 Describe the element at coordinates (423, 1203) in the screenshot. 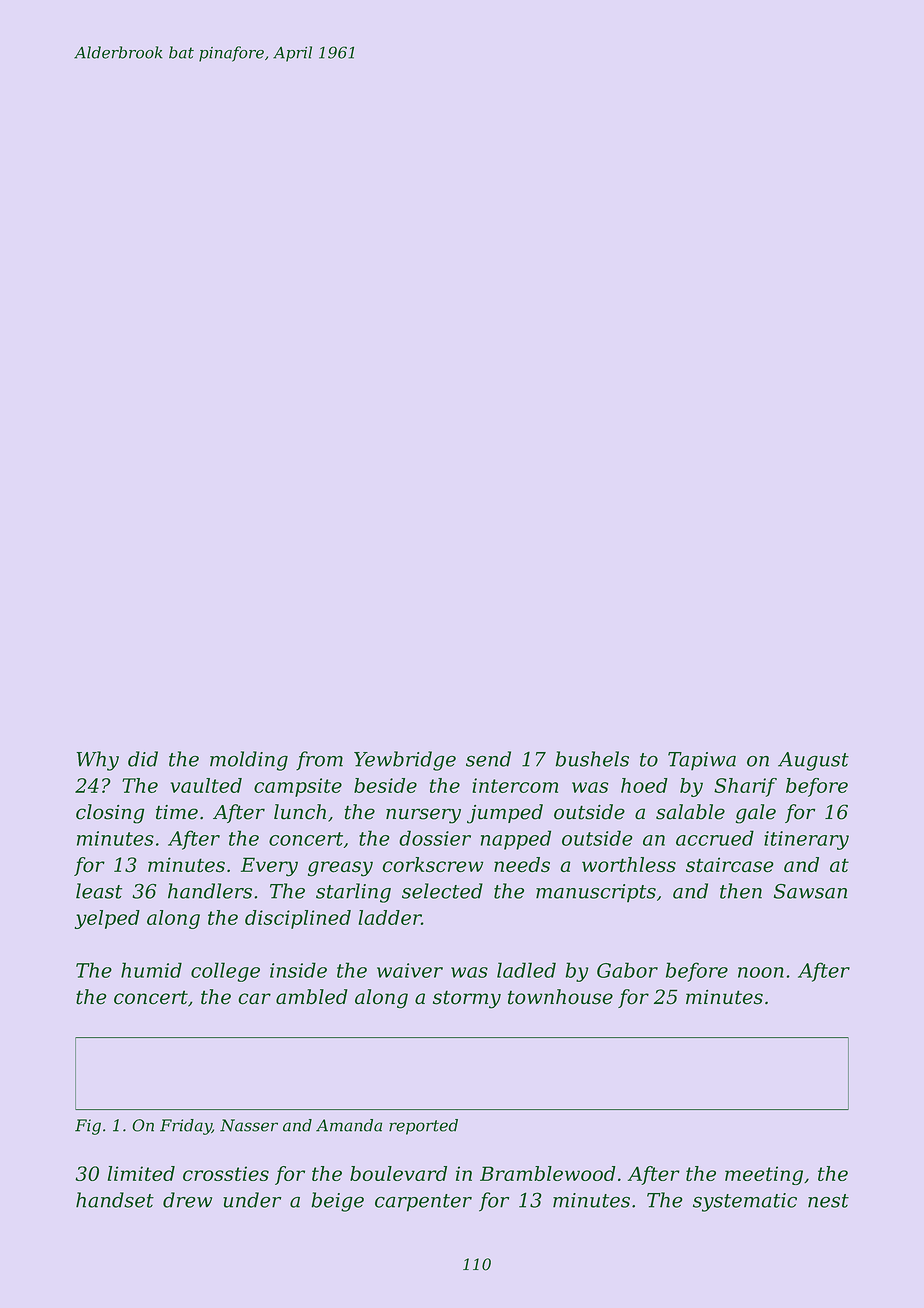

I see `carpenter` at that location.
